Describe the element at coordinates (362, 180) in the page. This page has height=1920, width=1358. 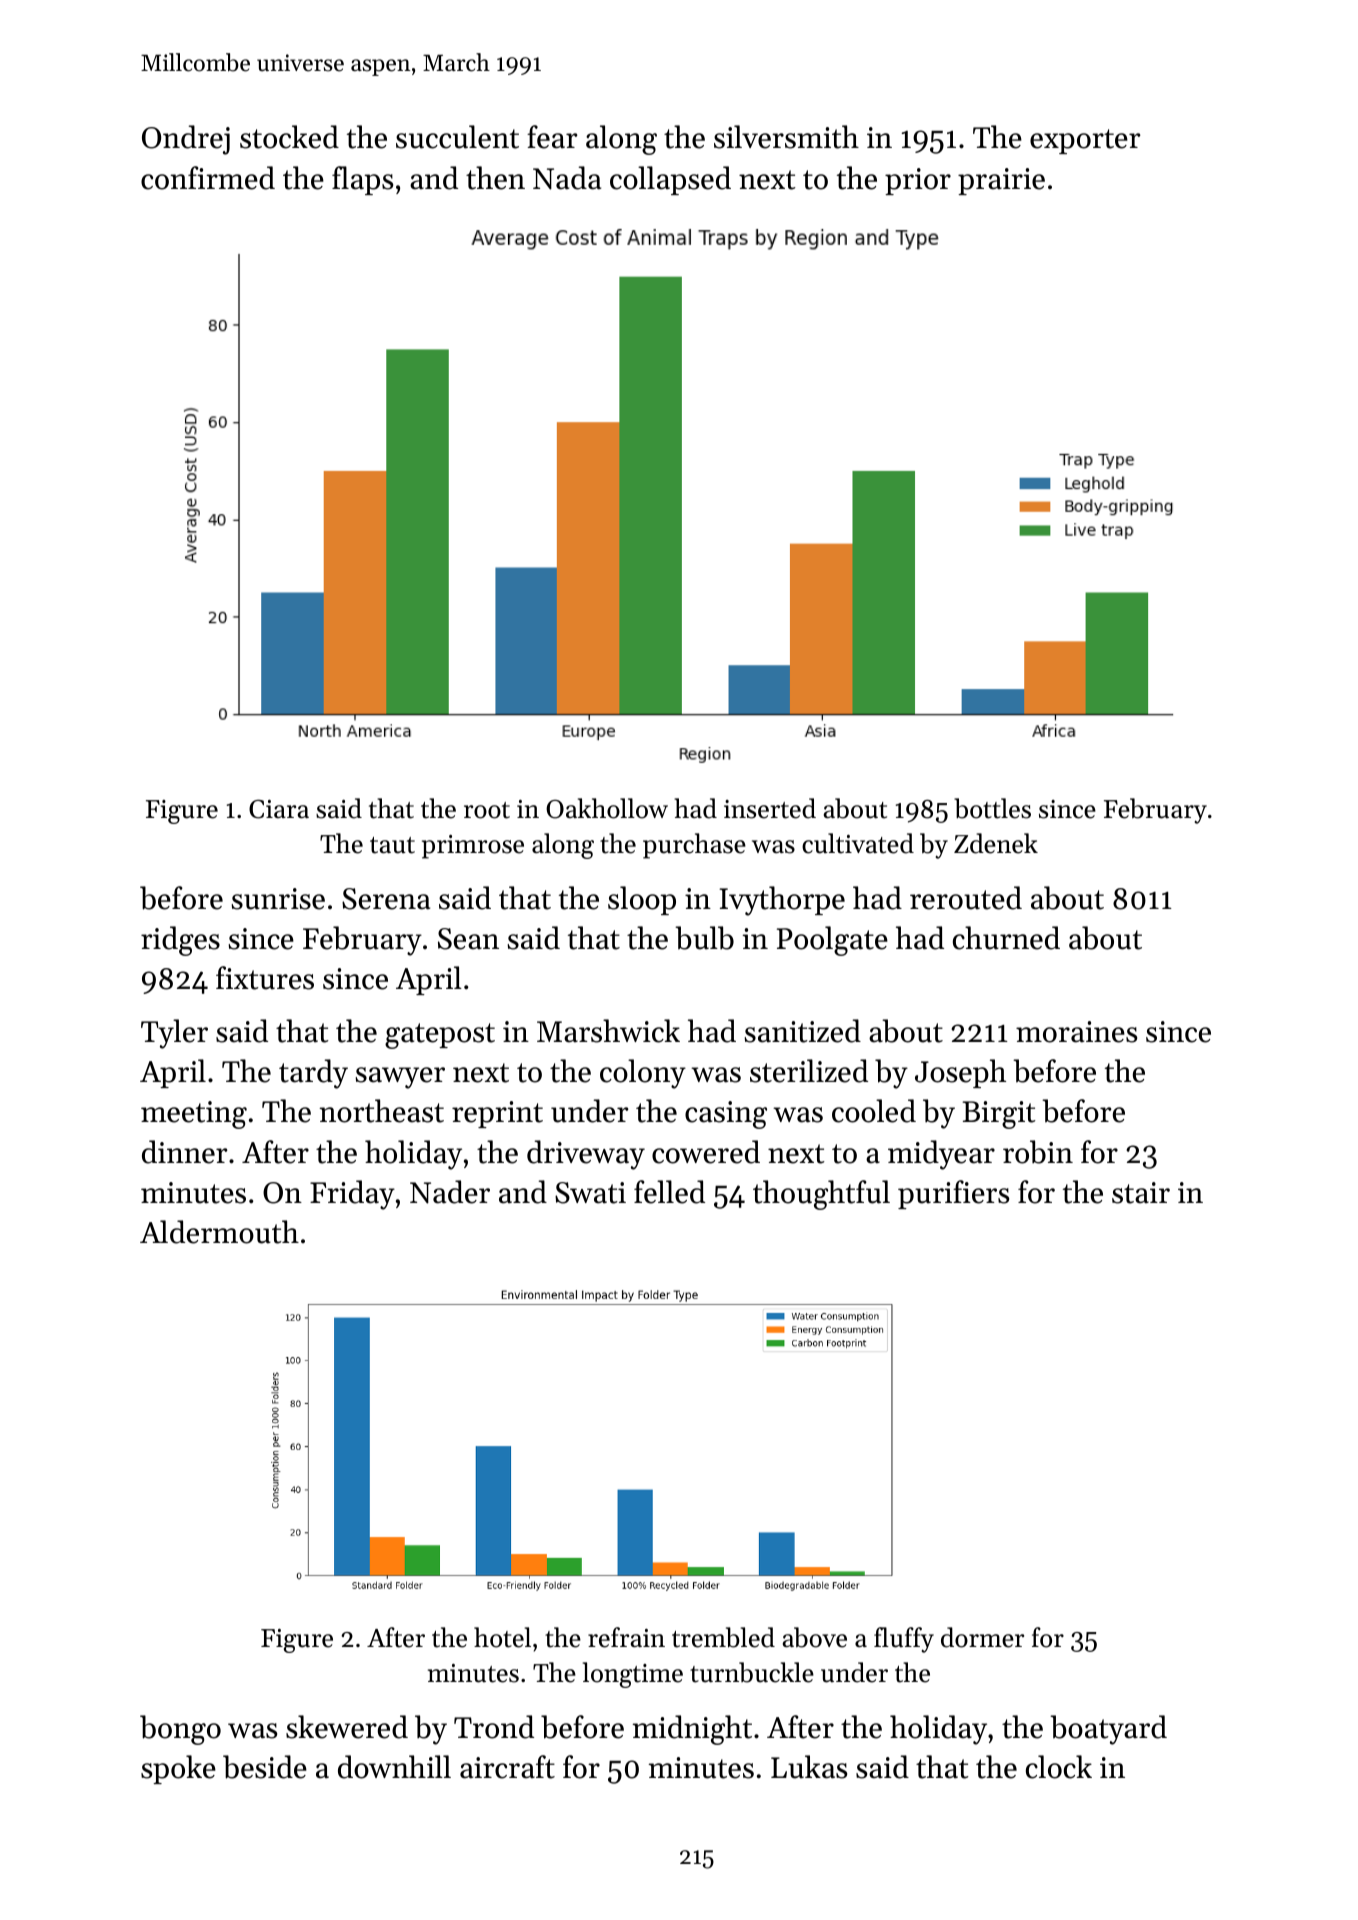
I see `flaps` at that location.
